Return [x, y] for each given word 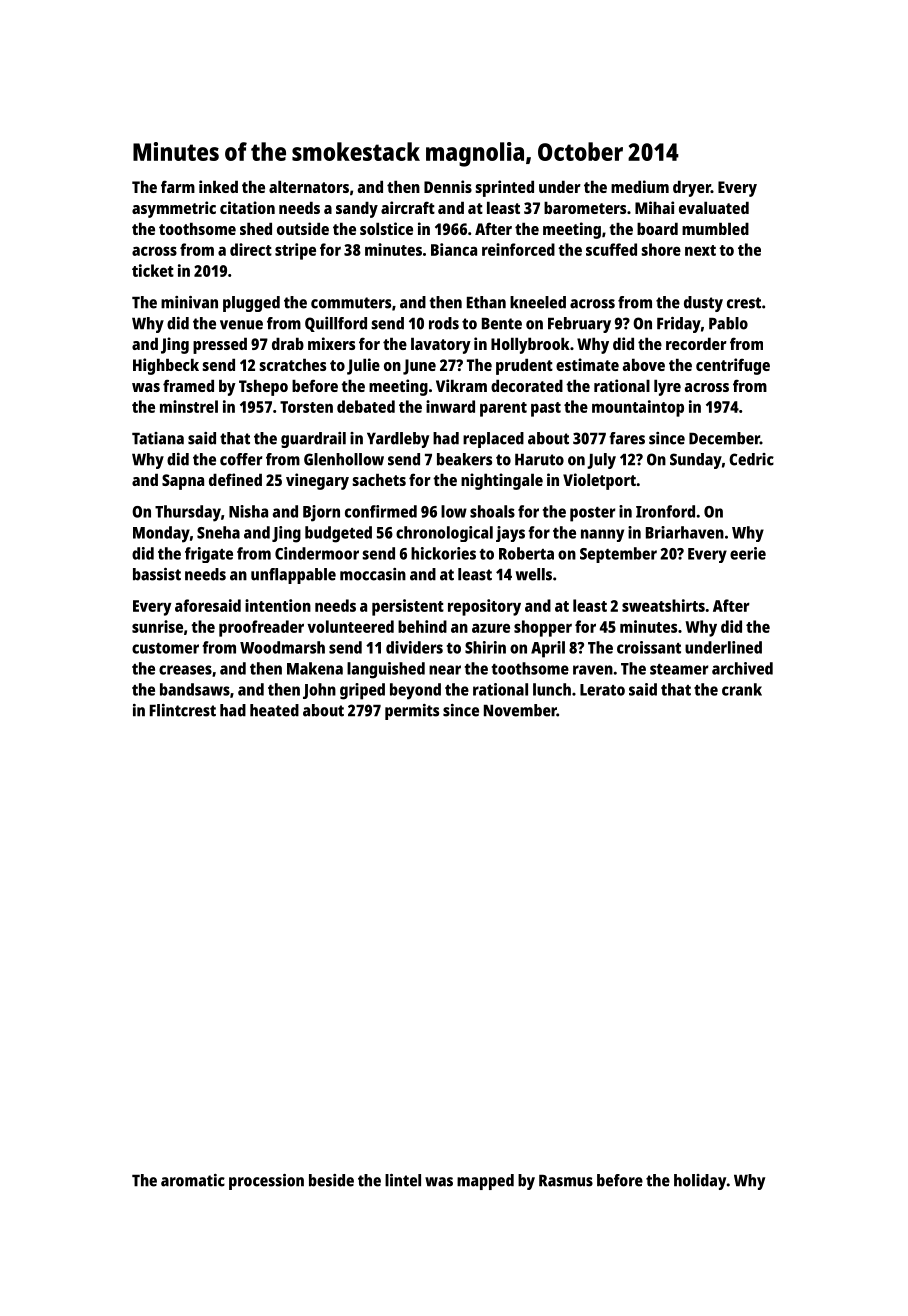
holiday [700, 1182]
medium [640, 186]
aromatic [193, 1180]
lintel [403, 1180]
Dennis [448, 186]
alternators [309, 186]
